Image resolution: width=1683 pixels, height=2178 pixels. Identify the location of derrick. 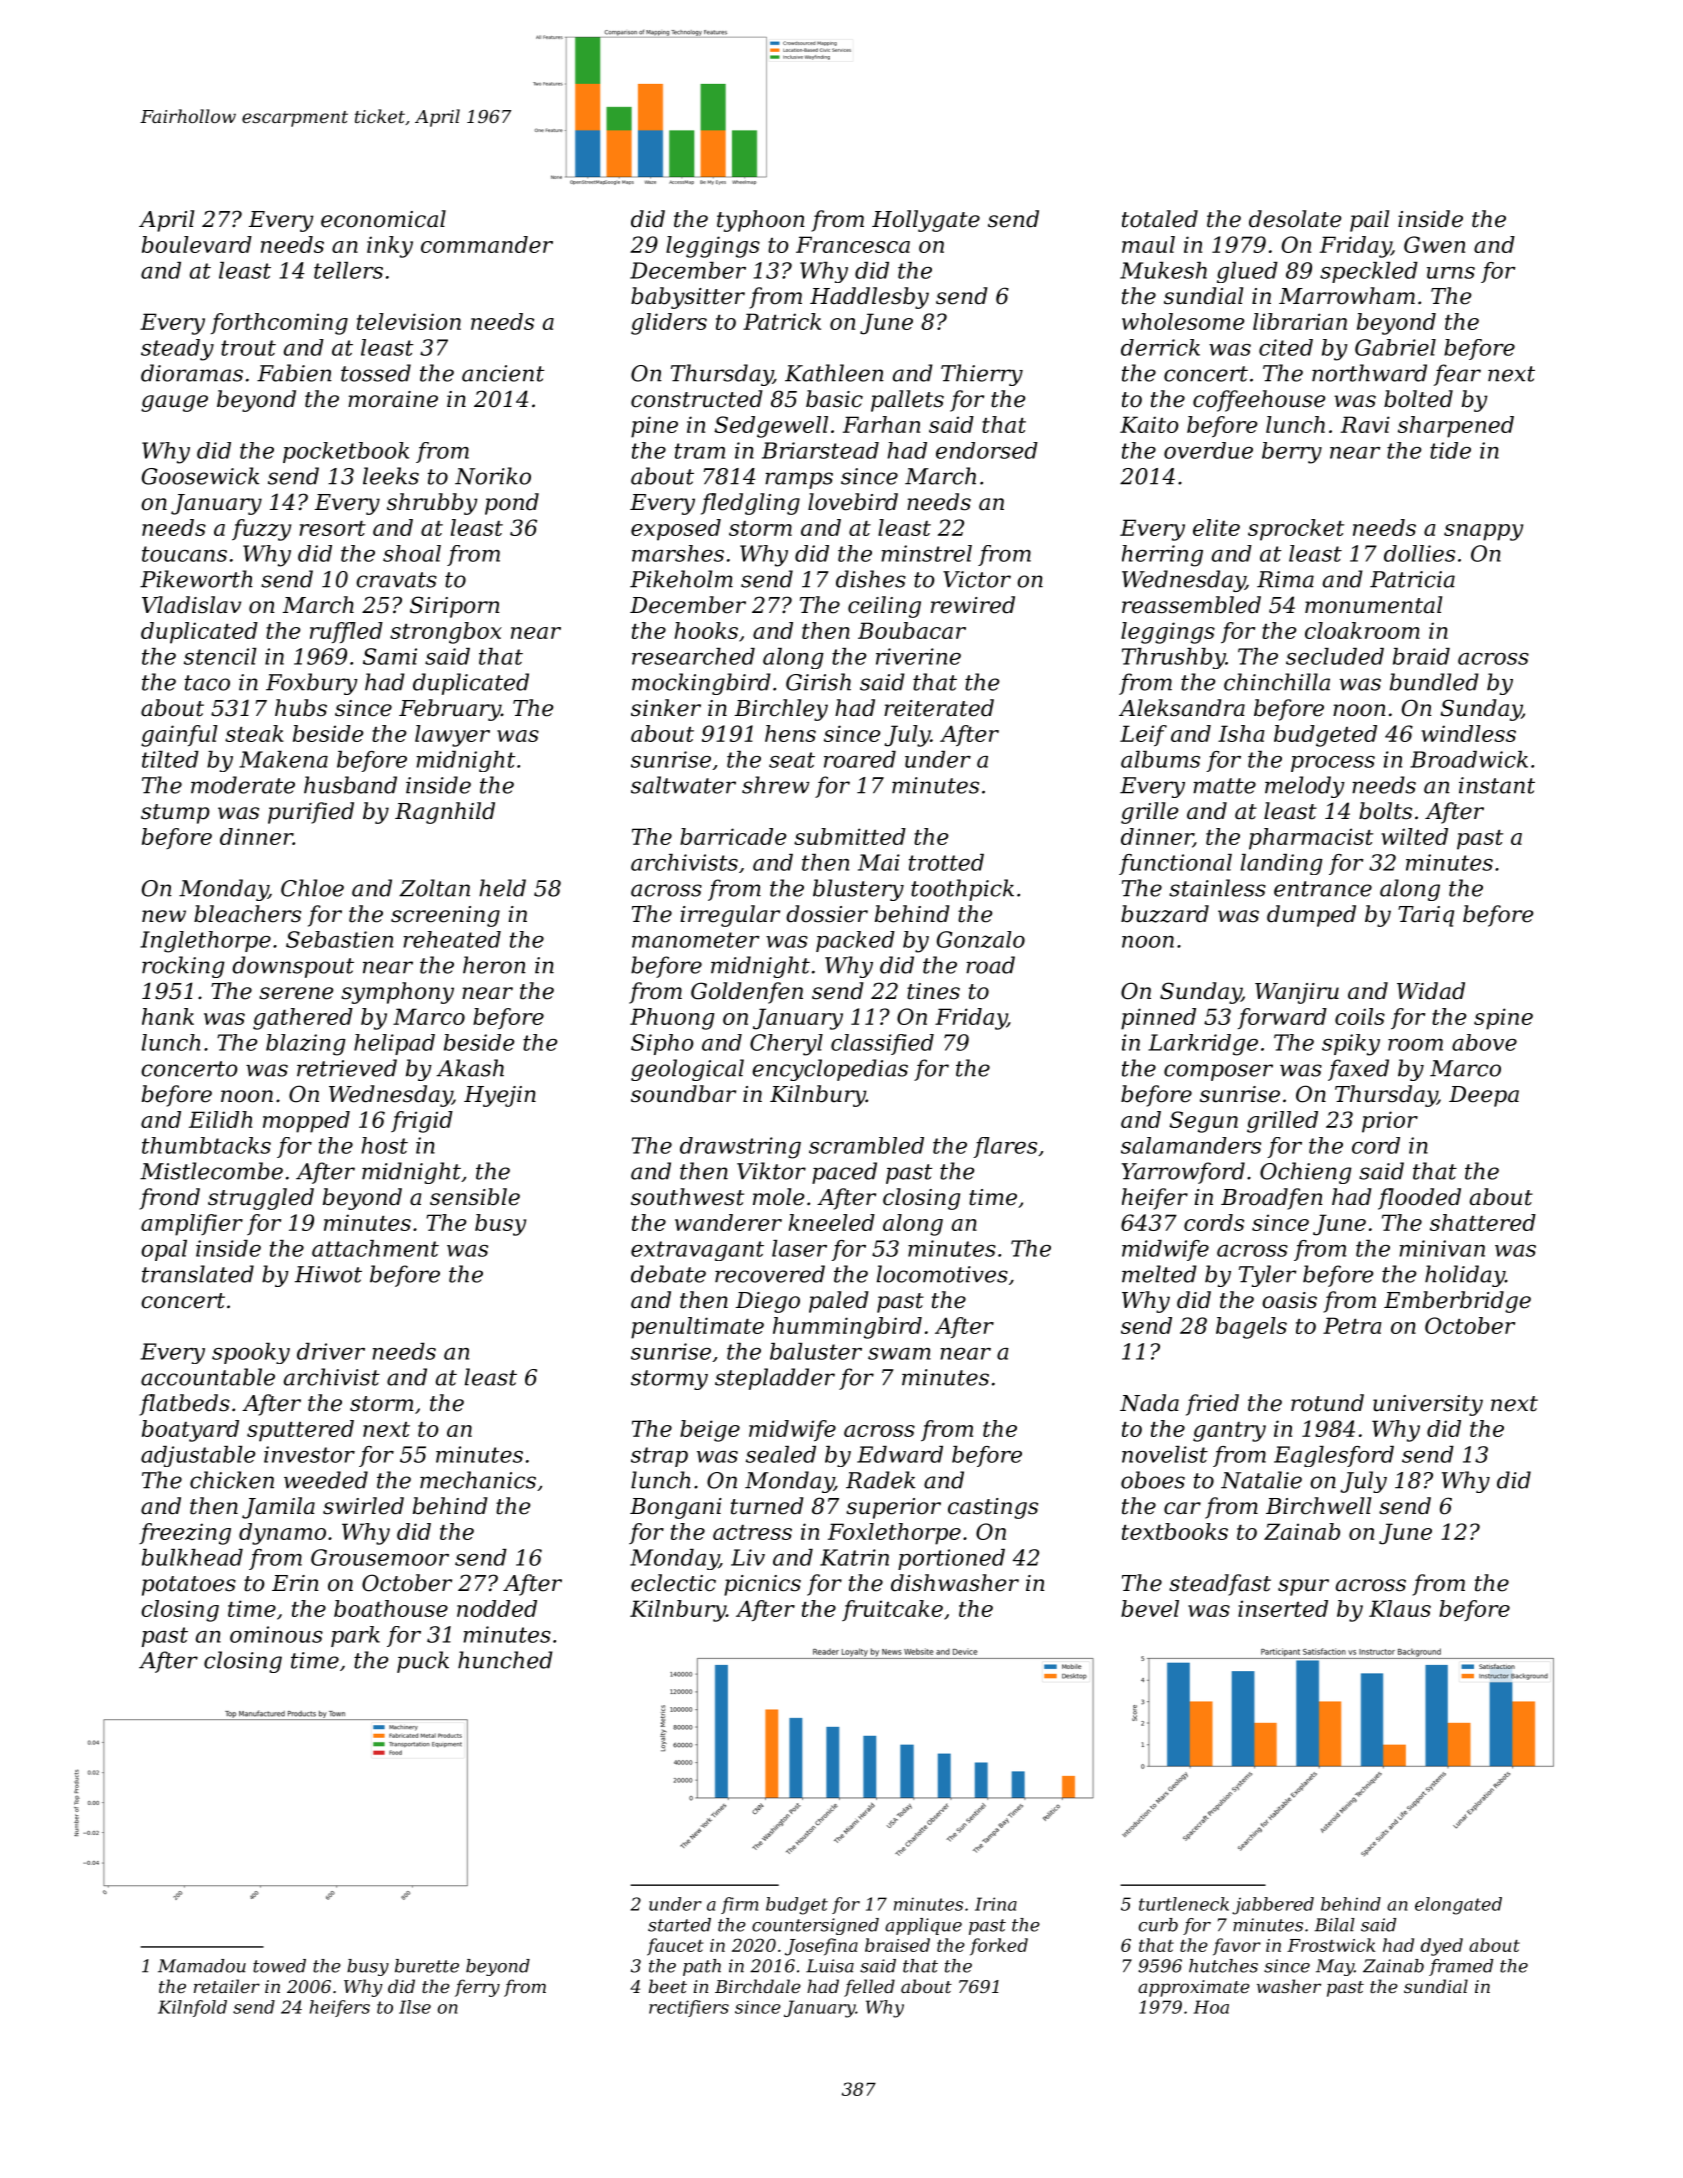
(1160, 347).
